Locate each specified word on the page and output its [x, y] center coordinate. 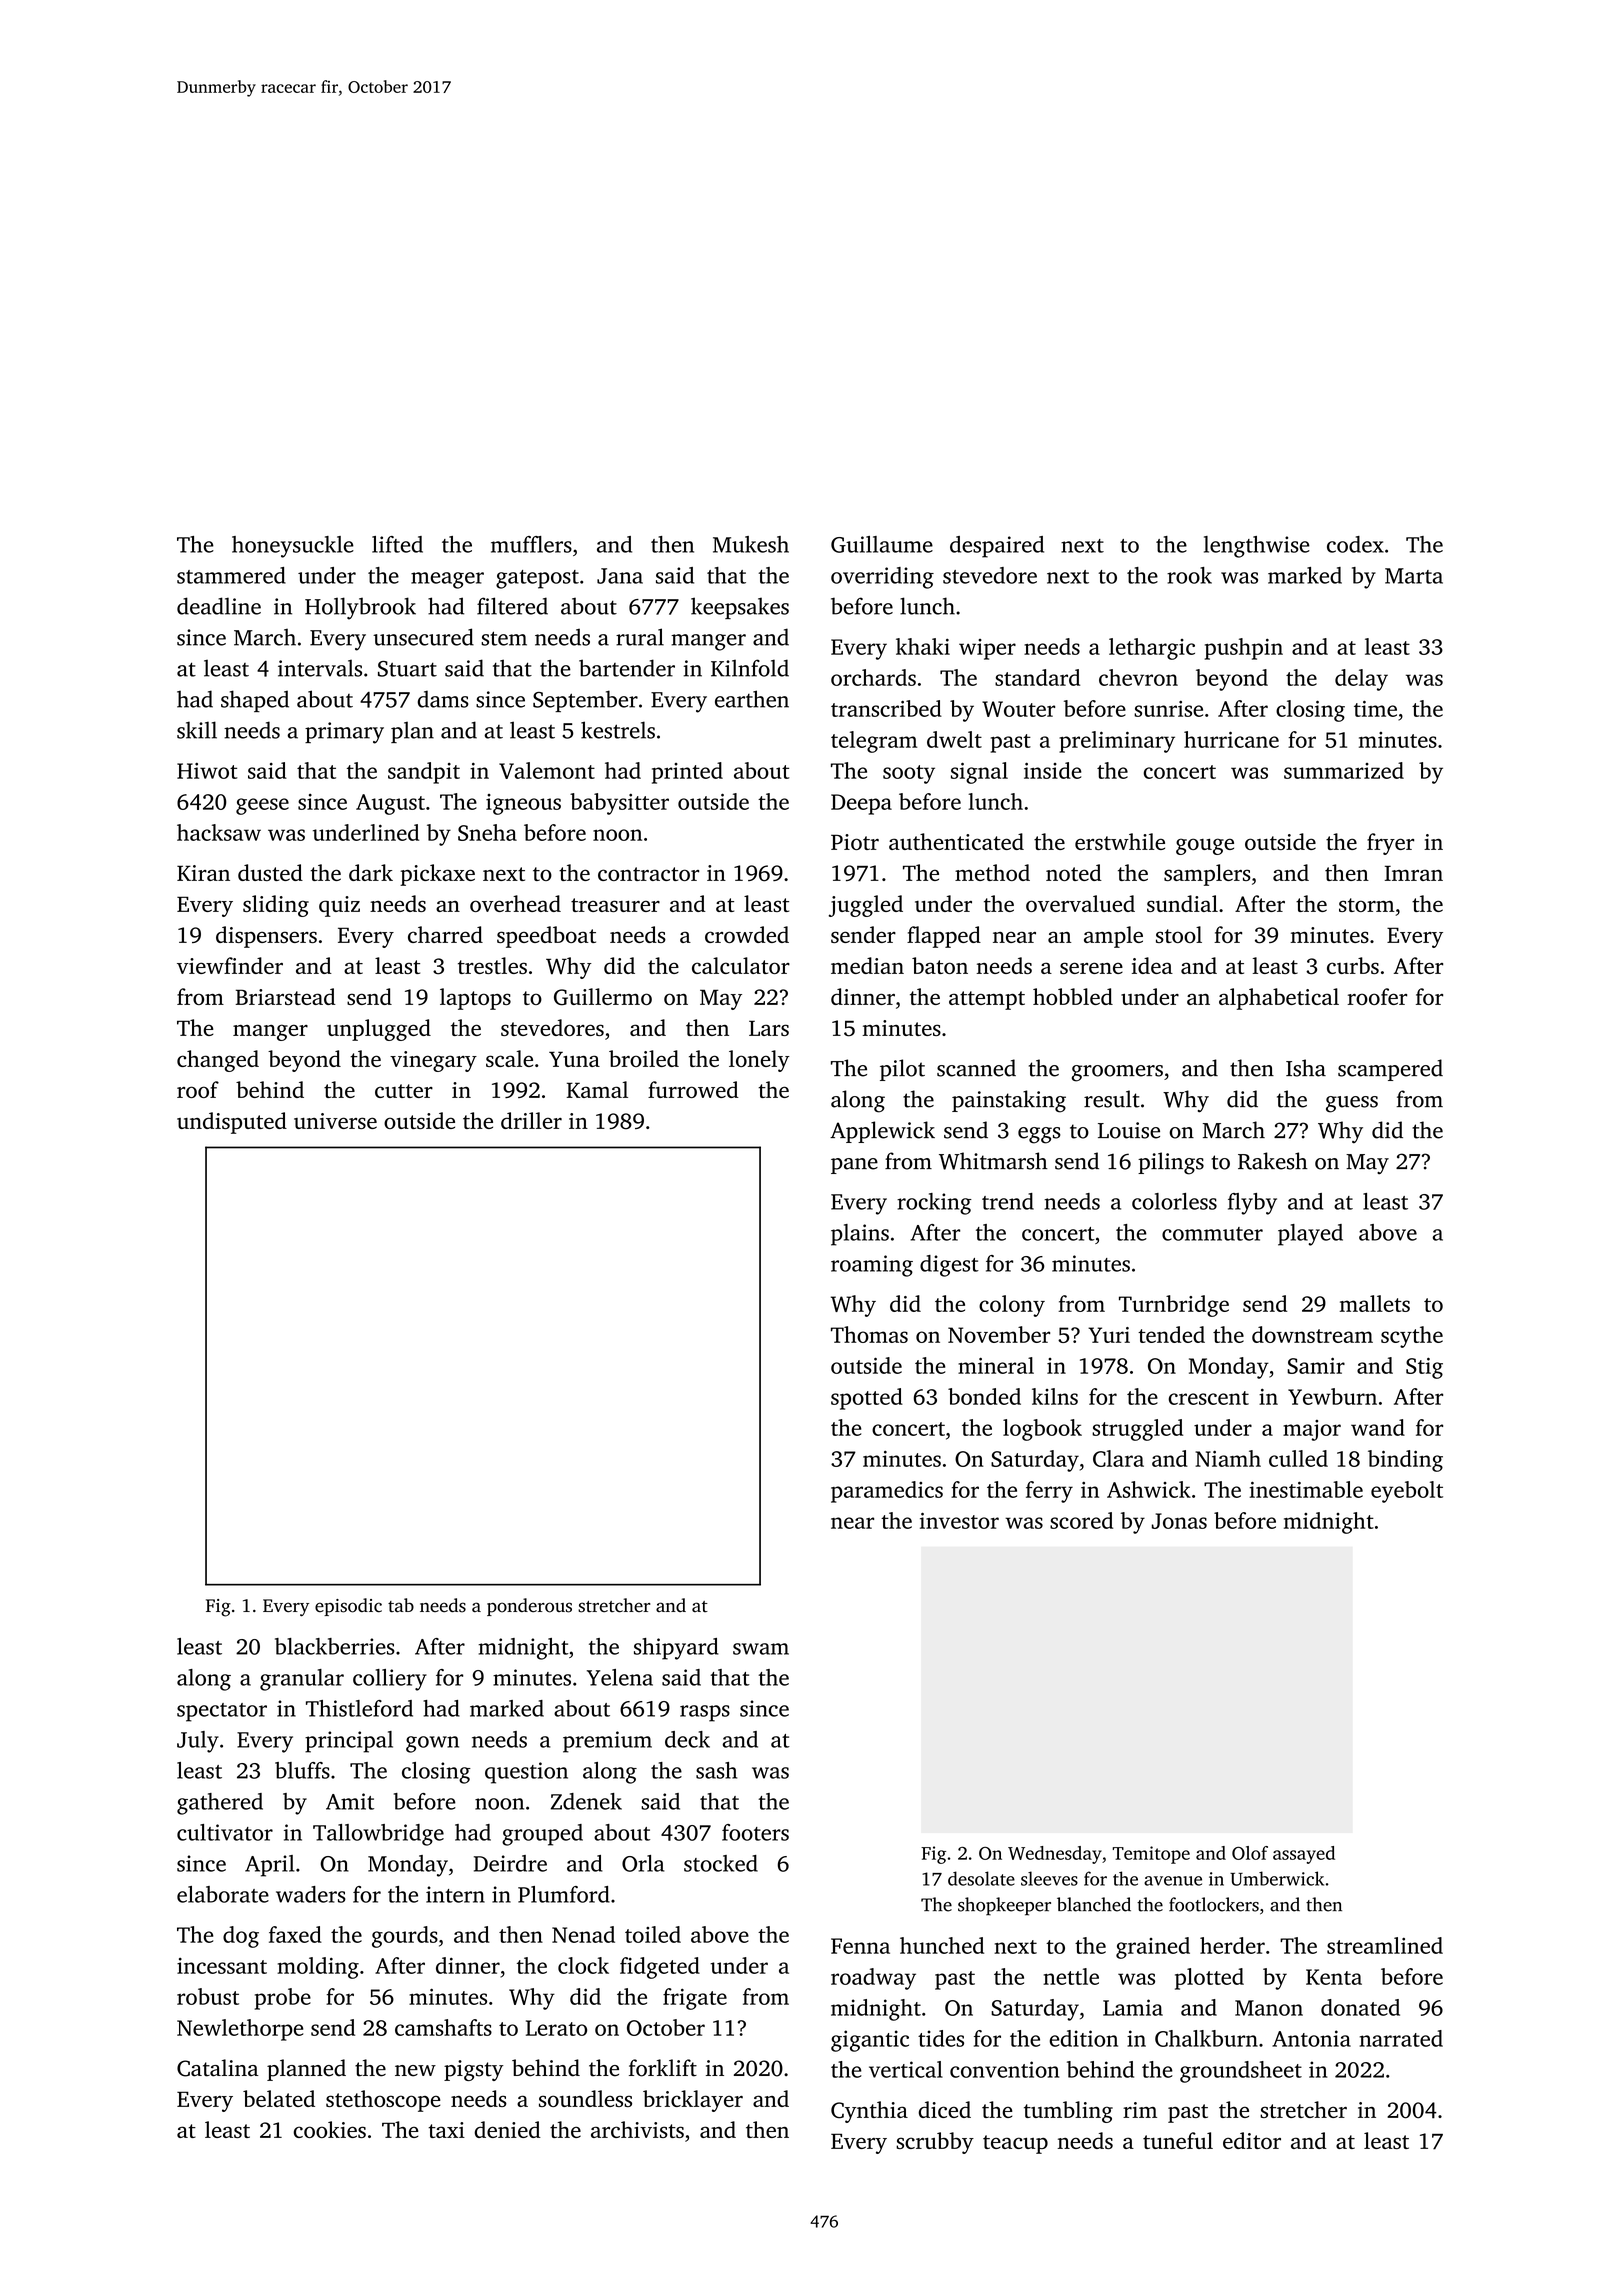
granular [302, 1680]
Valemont [547, 770]
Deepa [861, 804]
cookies [329, 2129]
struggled [1137, 1430]
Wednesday [1055, 1855]
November [999, 1334]
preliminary [1117, 742]
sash [716, 1770]
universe [335, 1121]
